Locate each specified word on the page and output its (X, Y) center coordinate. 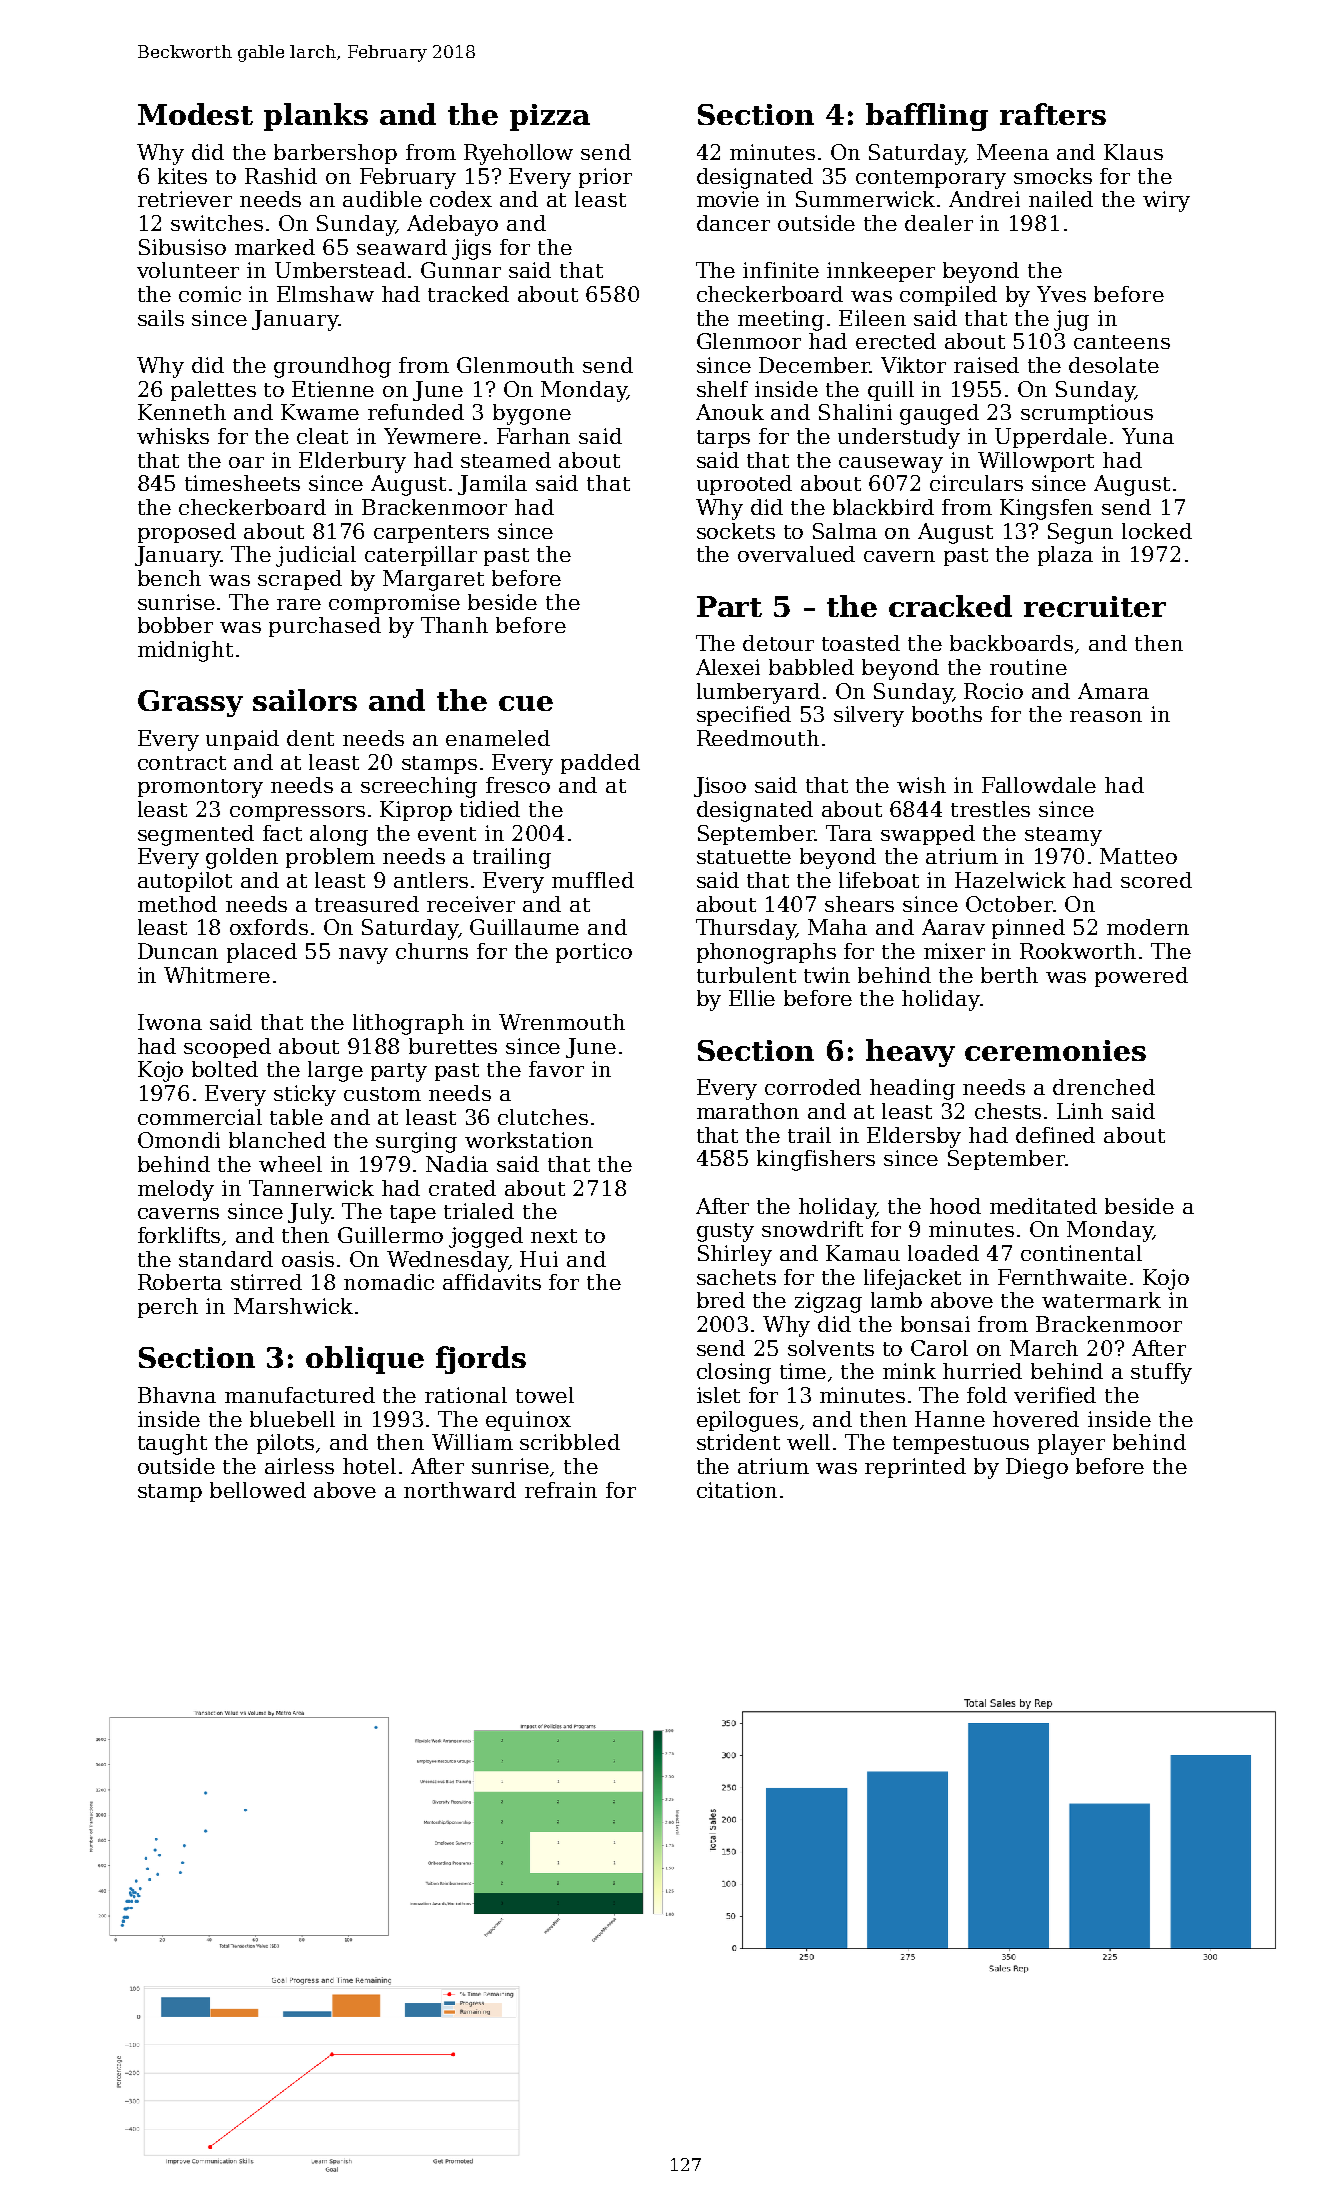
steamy (1063, 836)
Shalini (855, 412)
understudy (899, 438)
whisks (173, 436)
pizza (550, 117)
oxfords (269, 927)
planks (316, 117)
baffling (927, 117)
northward (460, 1490)
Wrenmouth (562, 1022)
